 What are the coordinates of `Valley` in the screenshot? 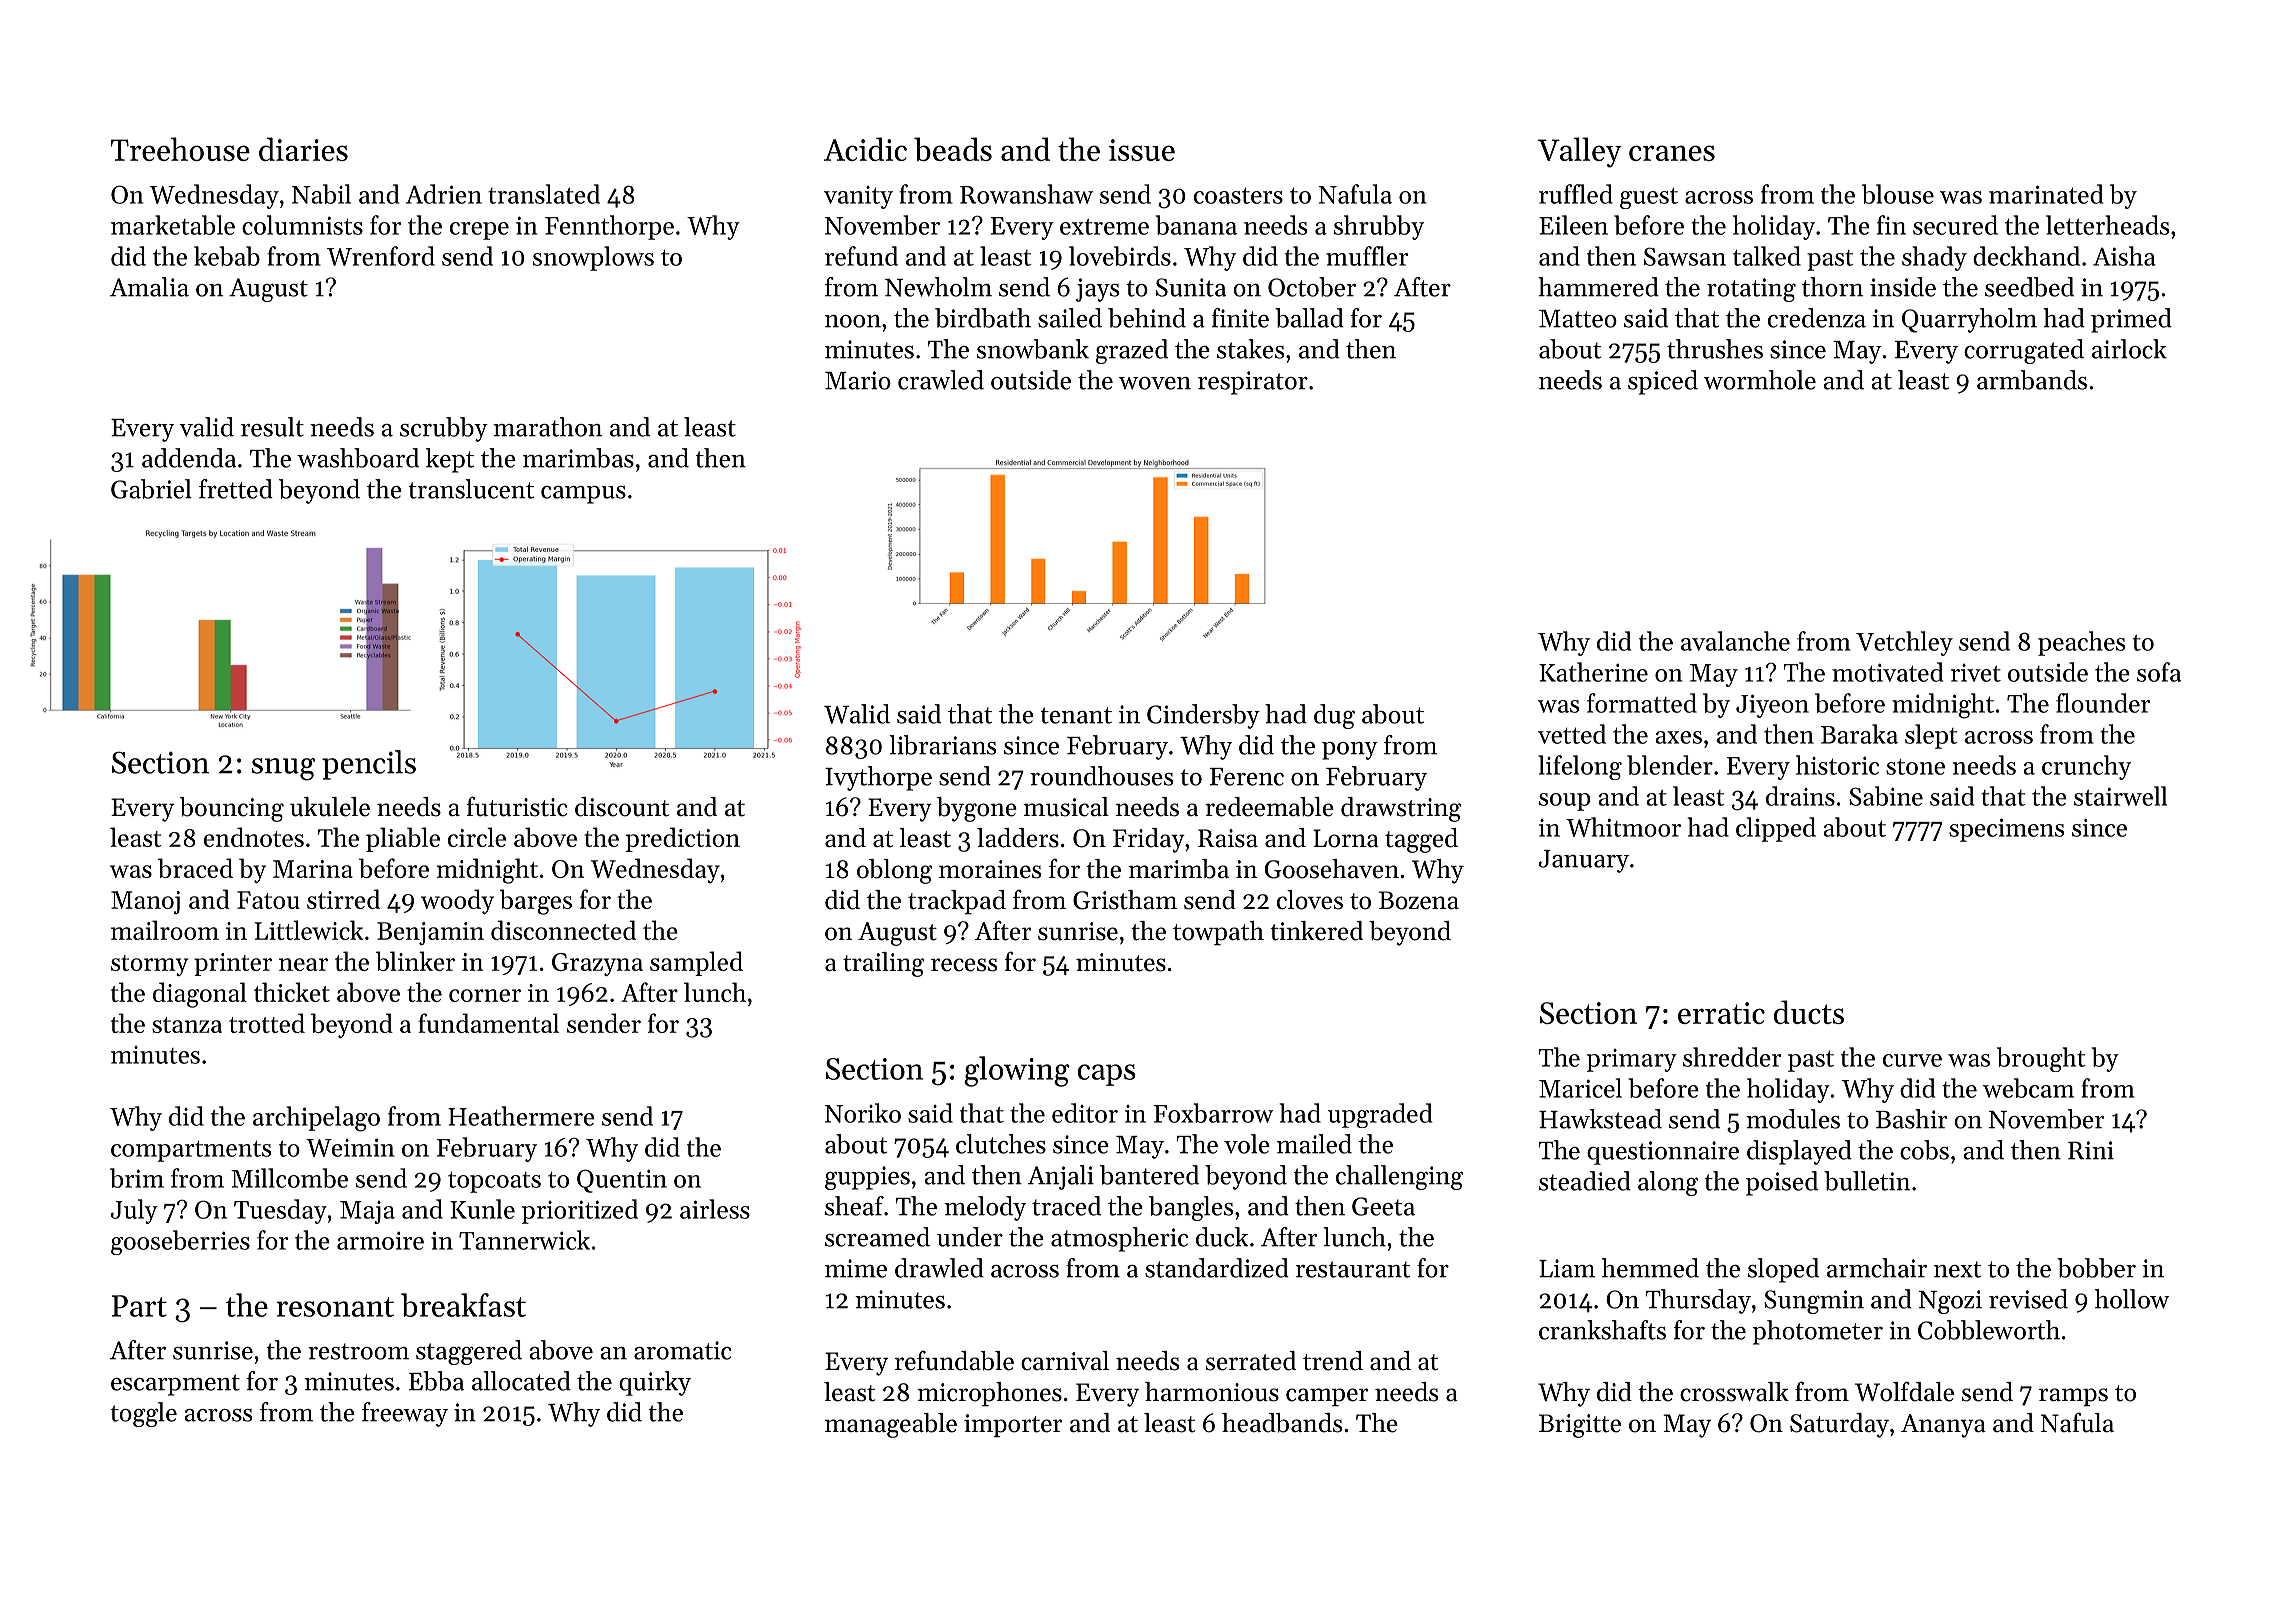 It's located at (1580, 152).
